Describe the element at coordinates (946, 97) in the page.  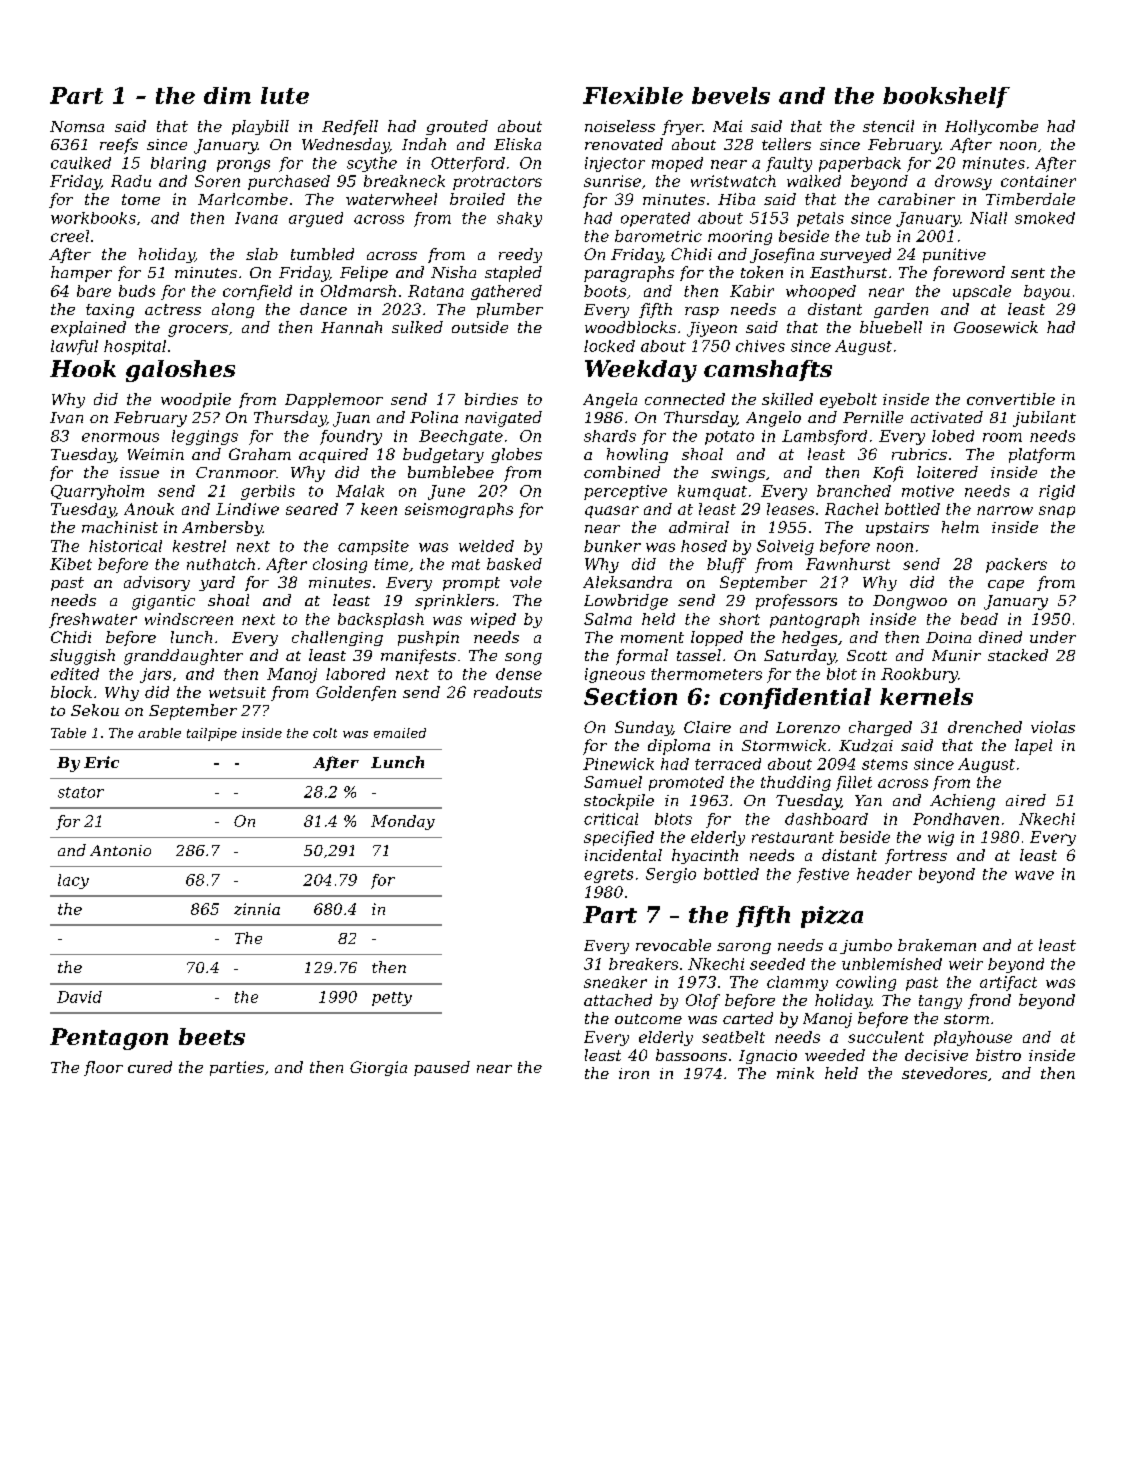
I see `bookshelf` at that location.
